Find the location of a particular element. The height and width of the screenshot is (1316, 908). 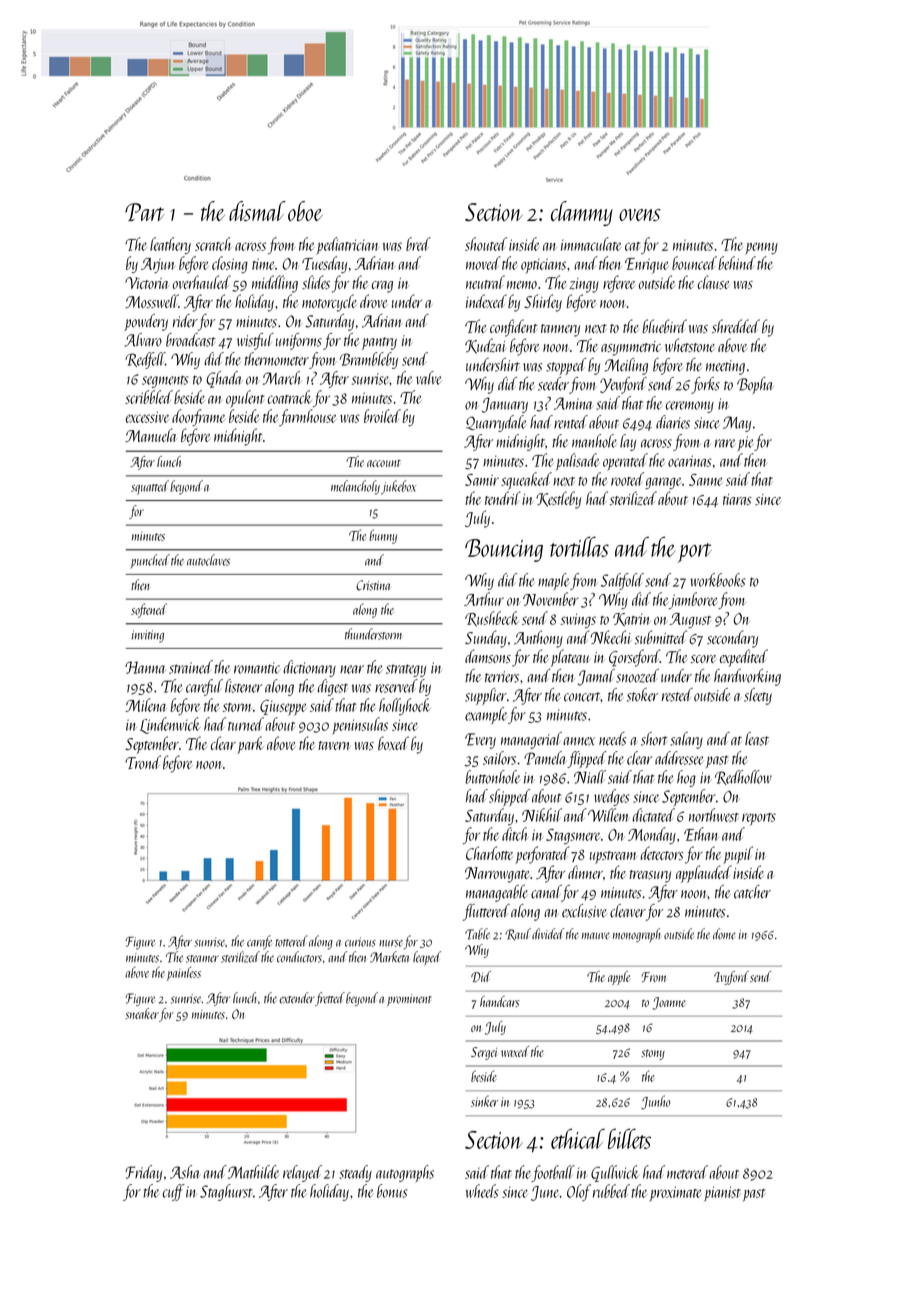

autoclaves is located at coordinates (208, 560).
